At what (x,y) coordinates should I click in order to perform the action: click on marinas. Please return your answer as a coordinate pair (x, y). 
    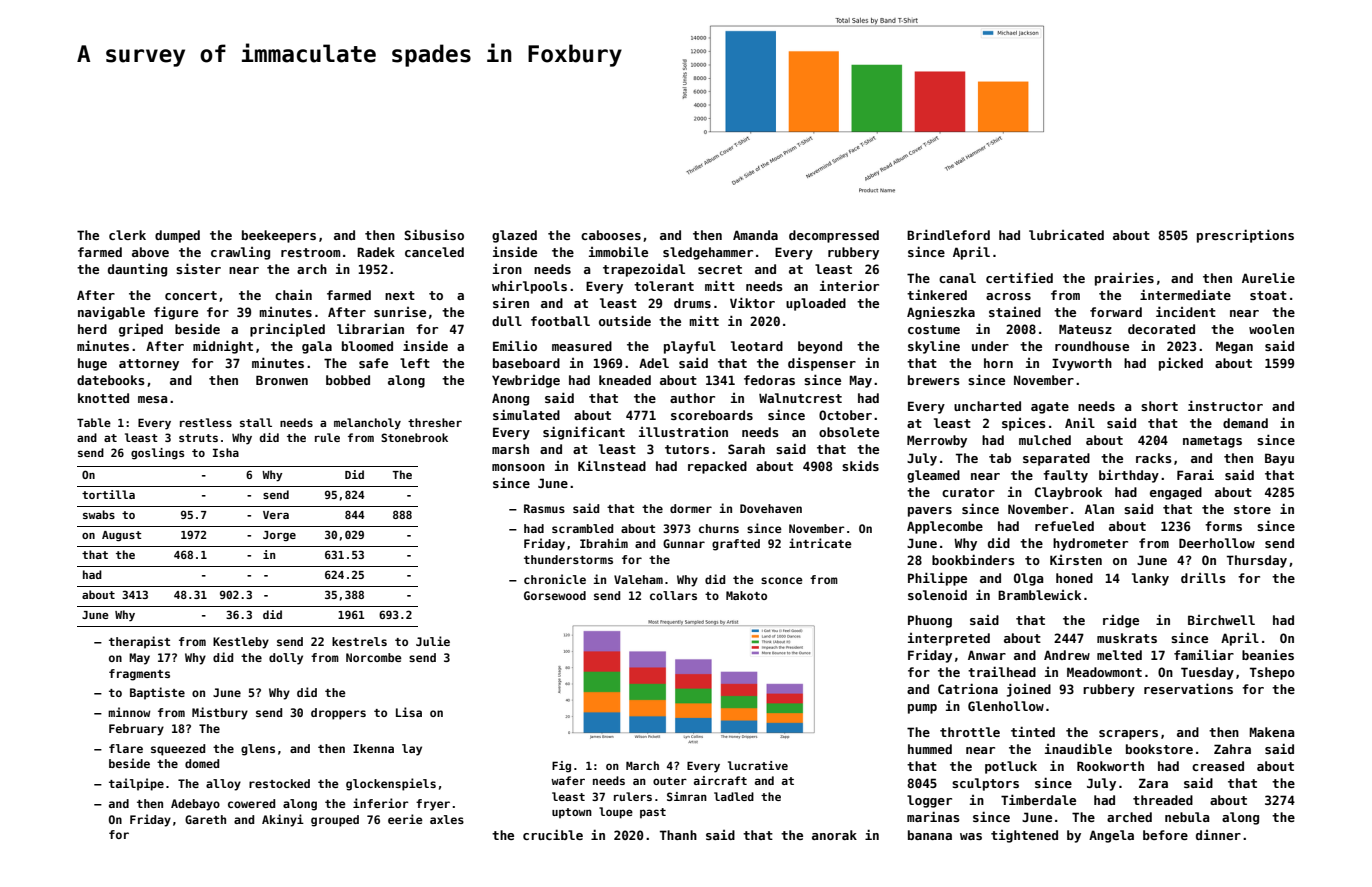
    Looking at the image, I should click on (933, 816).
